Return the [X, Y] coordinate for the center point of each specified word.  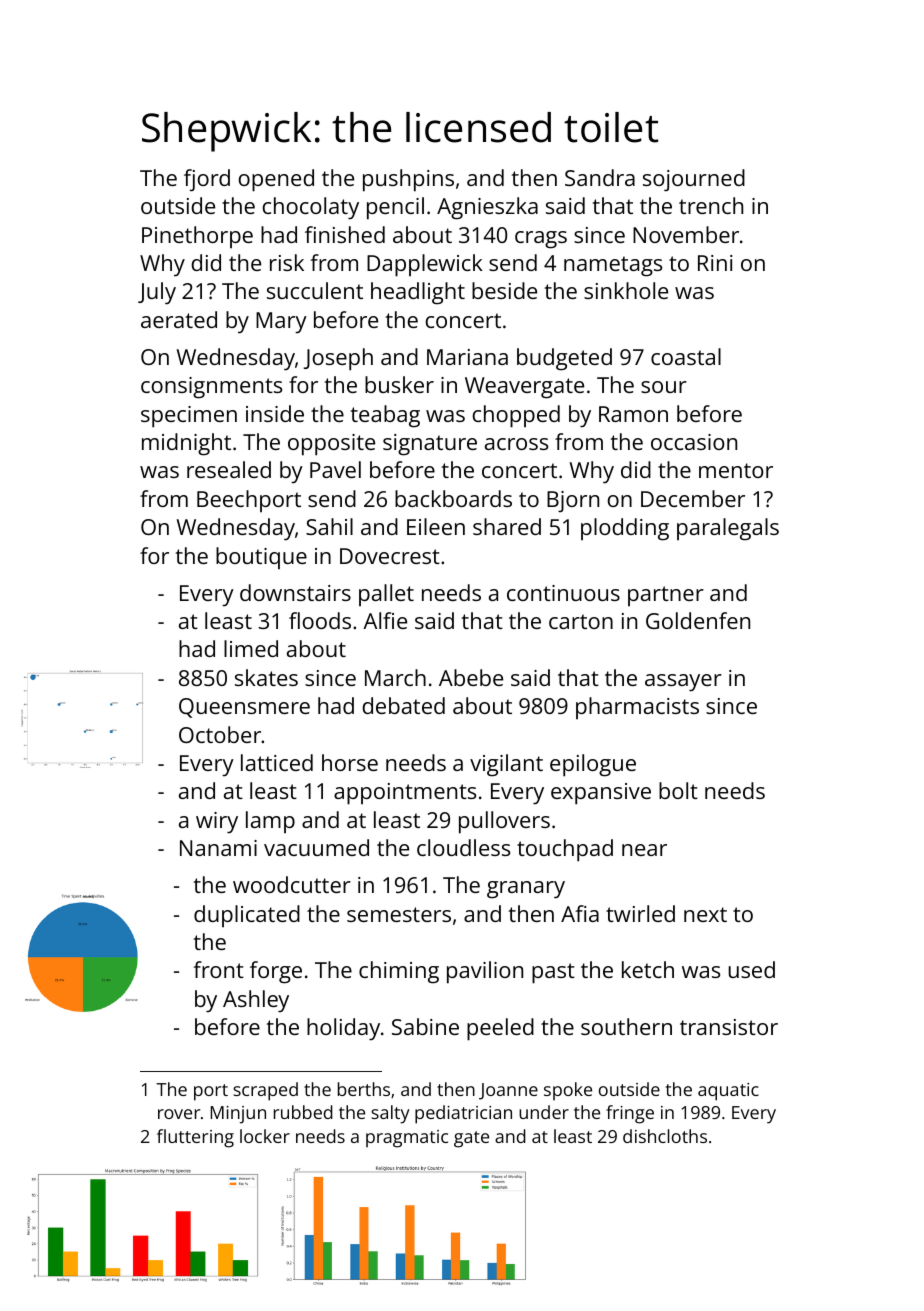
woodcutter [292, 884]
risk [287, 262]
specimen [189, 417]
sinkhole [626, 290]
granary [526, 890]
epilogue [593, 765]
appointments [405, 794]
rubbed [303, 1112]
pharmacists [637, 708]
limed [251, 648]
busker [399, 384]
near [644, 850]
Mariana [467, 357]
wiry [217, 823]
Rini [715, 263]
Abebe [471, 677]
